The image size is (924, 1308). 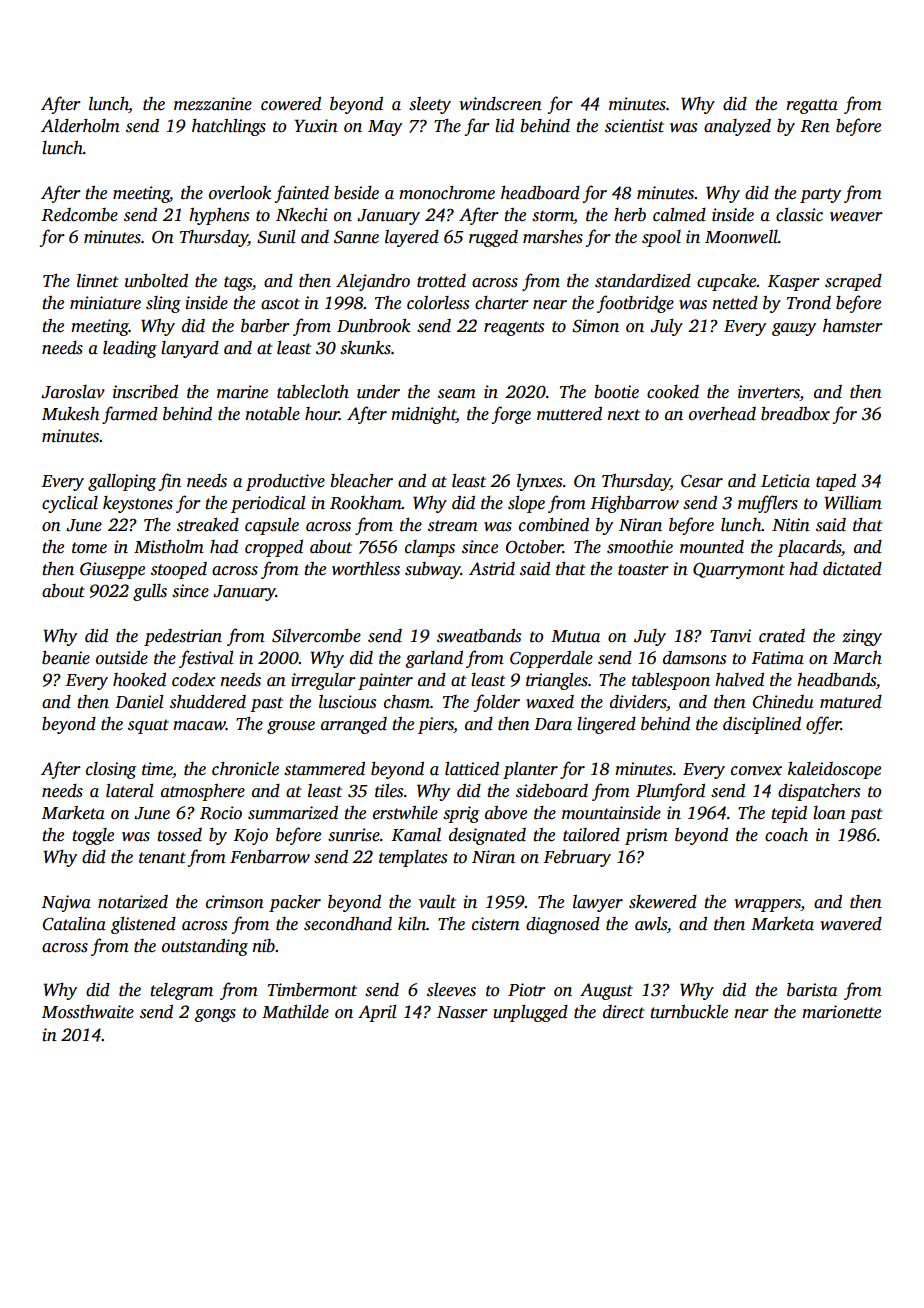 I want to click on windscreen, so click(x=500, y=104).
